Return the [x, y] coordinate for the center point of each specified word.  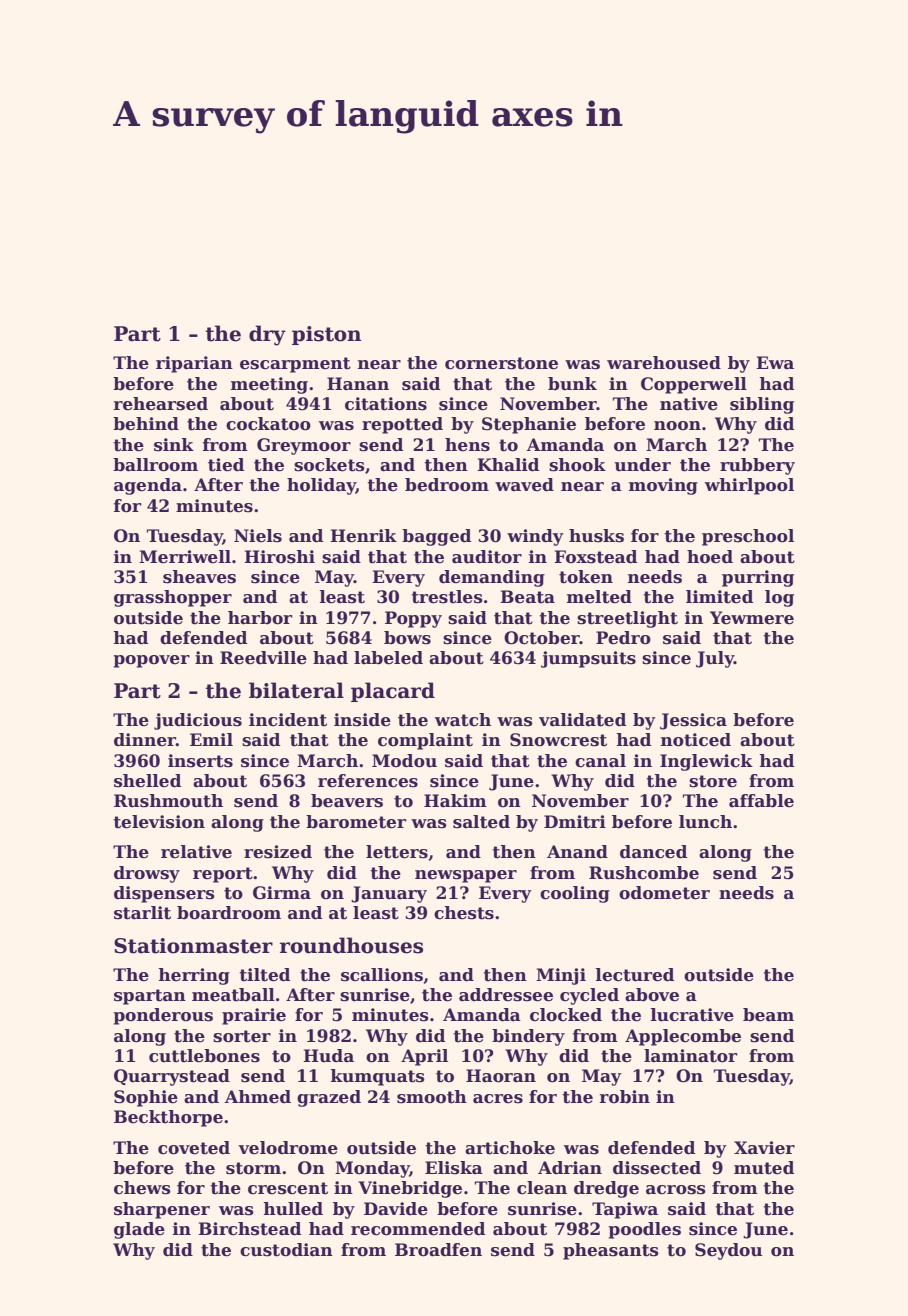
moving [663, 486]
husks [596, 536]
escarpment [295, 365]
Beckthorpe [168, 1118]
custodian [286, 1250]
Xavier [764, 1148]
